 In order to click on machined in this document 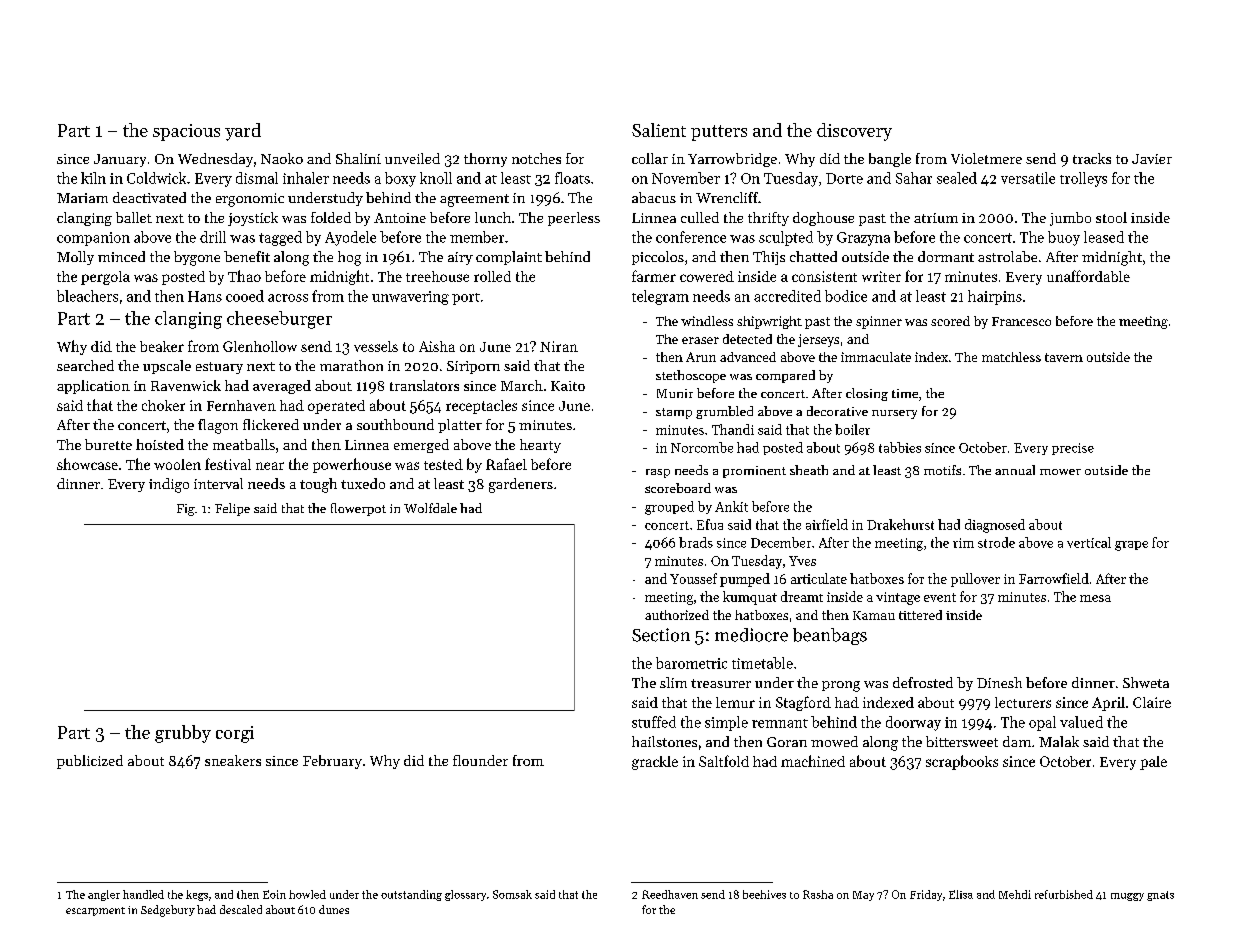, I will do `click(813, 761)`.
